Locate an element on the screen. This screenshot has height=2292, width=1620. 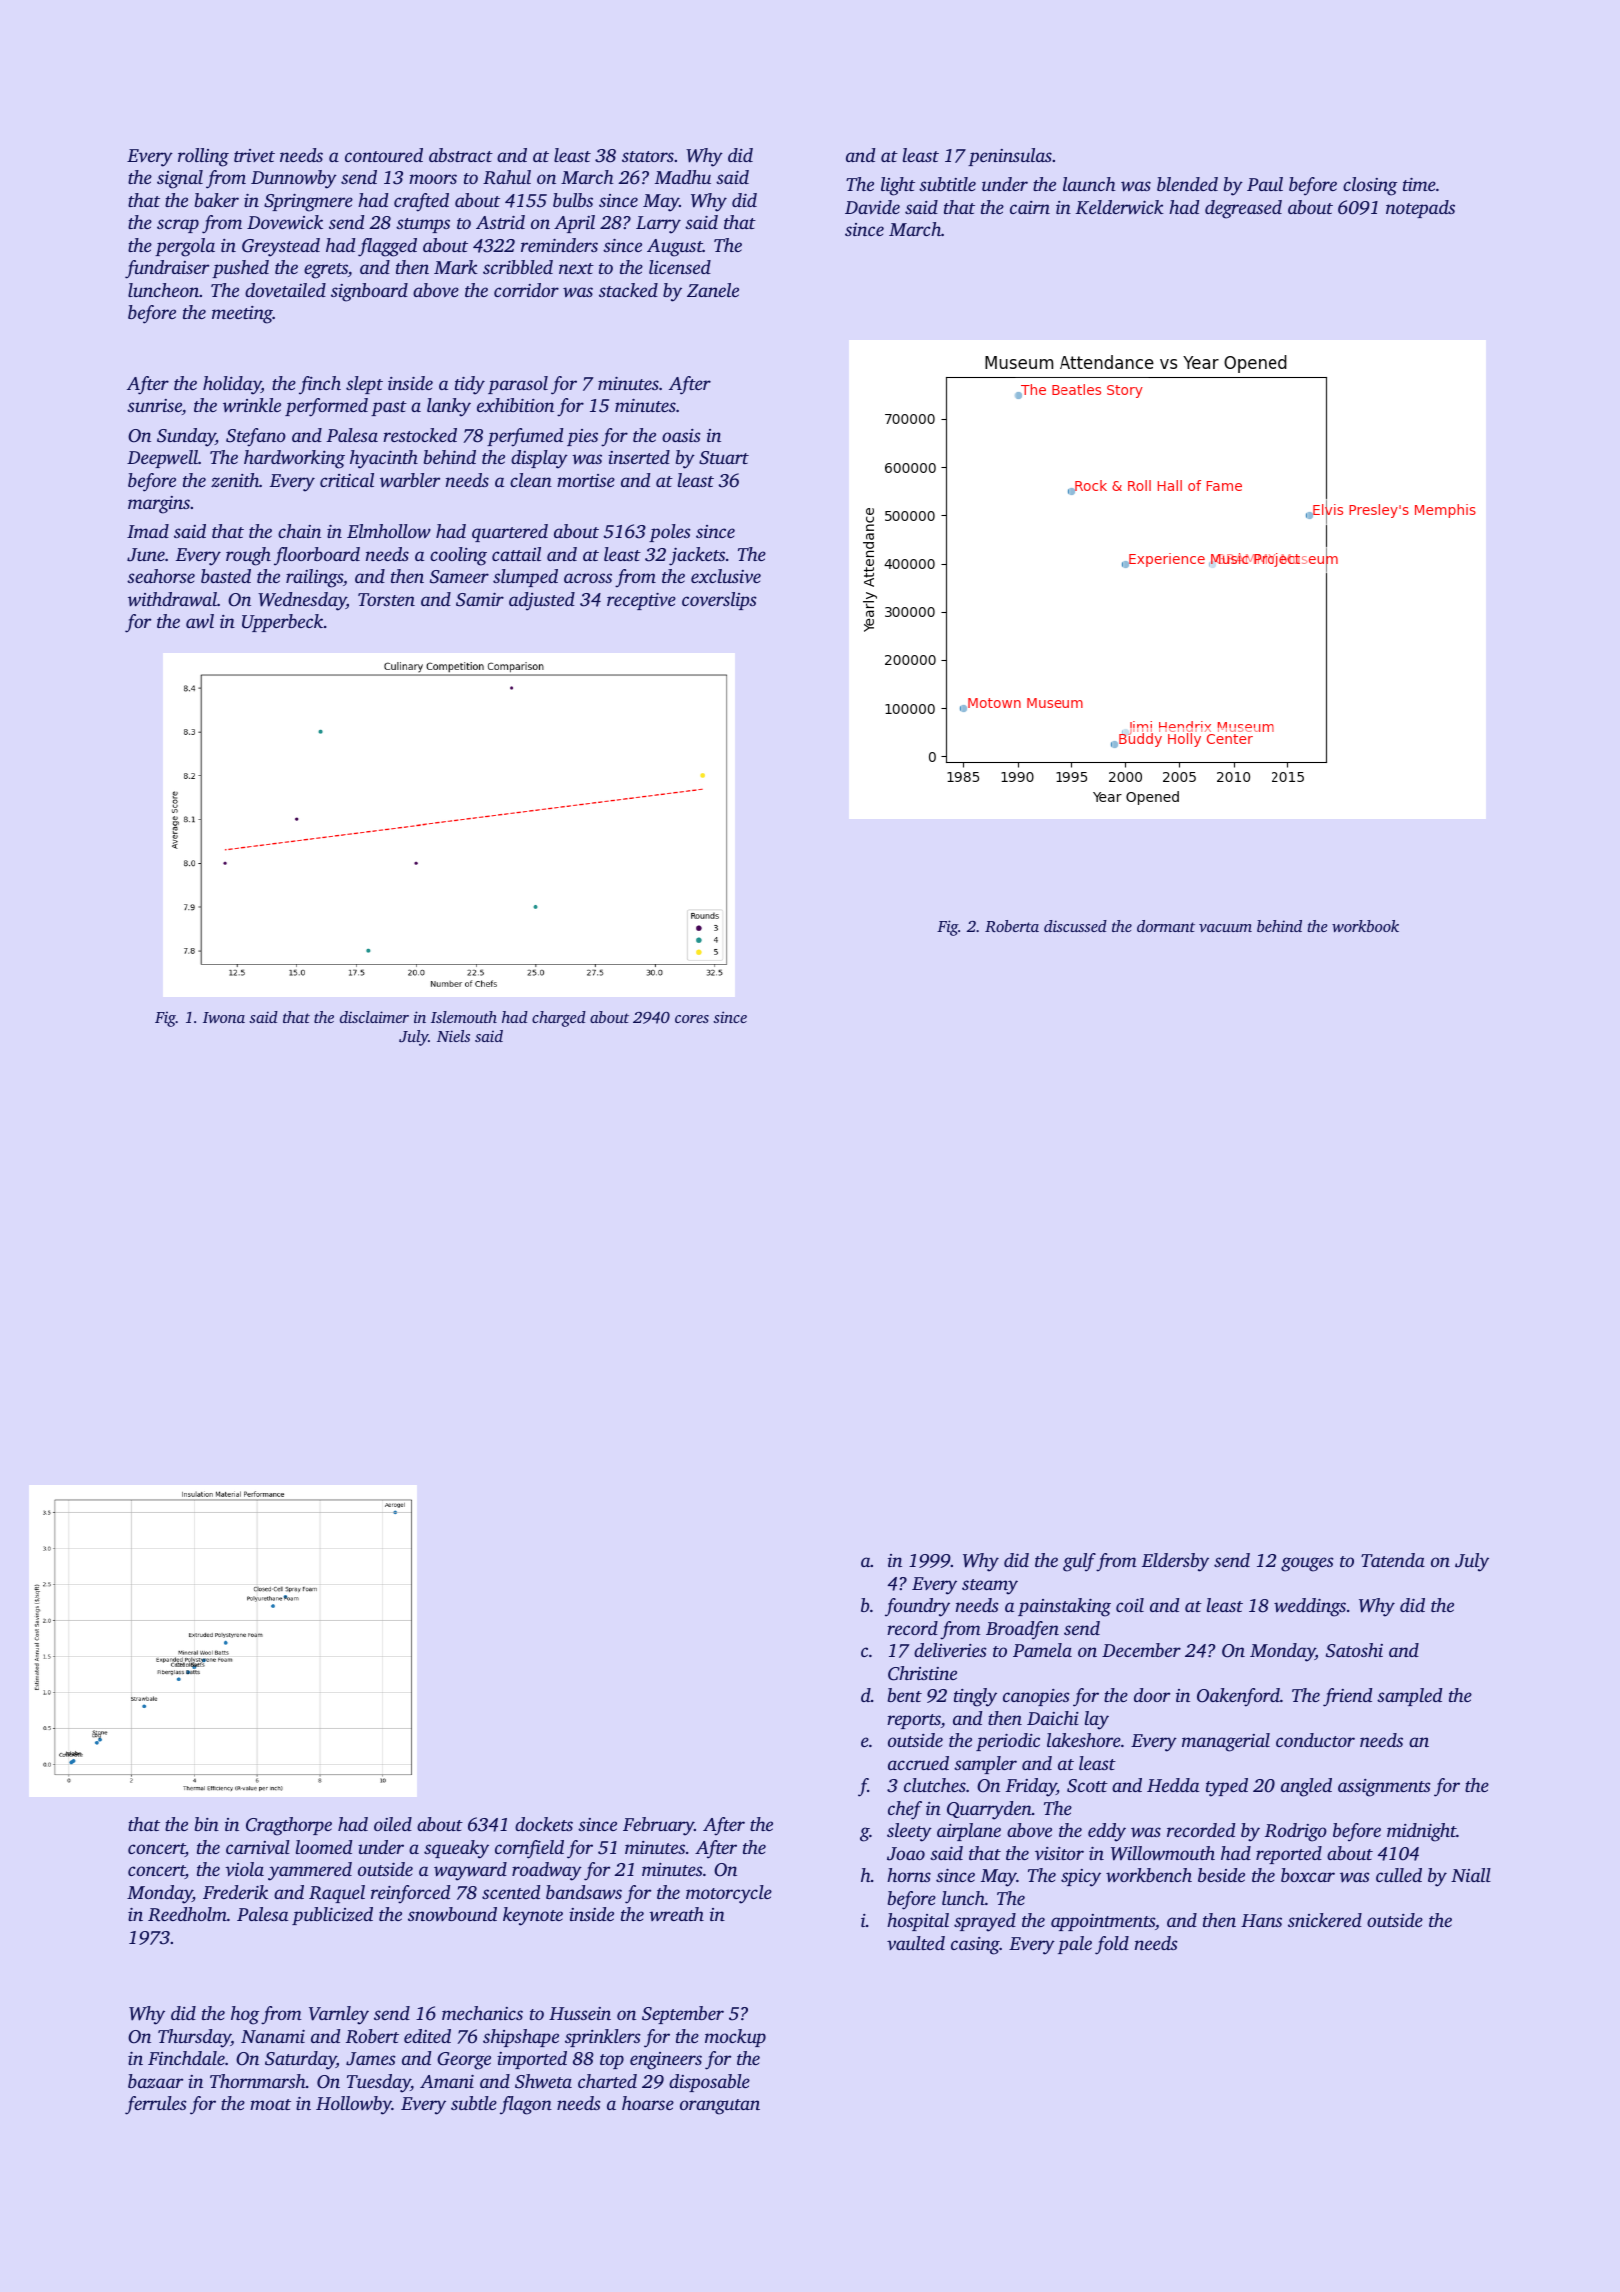
Niels is located at coordinates (453, 1036).
